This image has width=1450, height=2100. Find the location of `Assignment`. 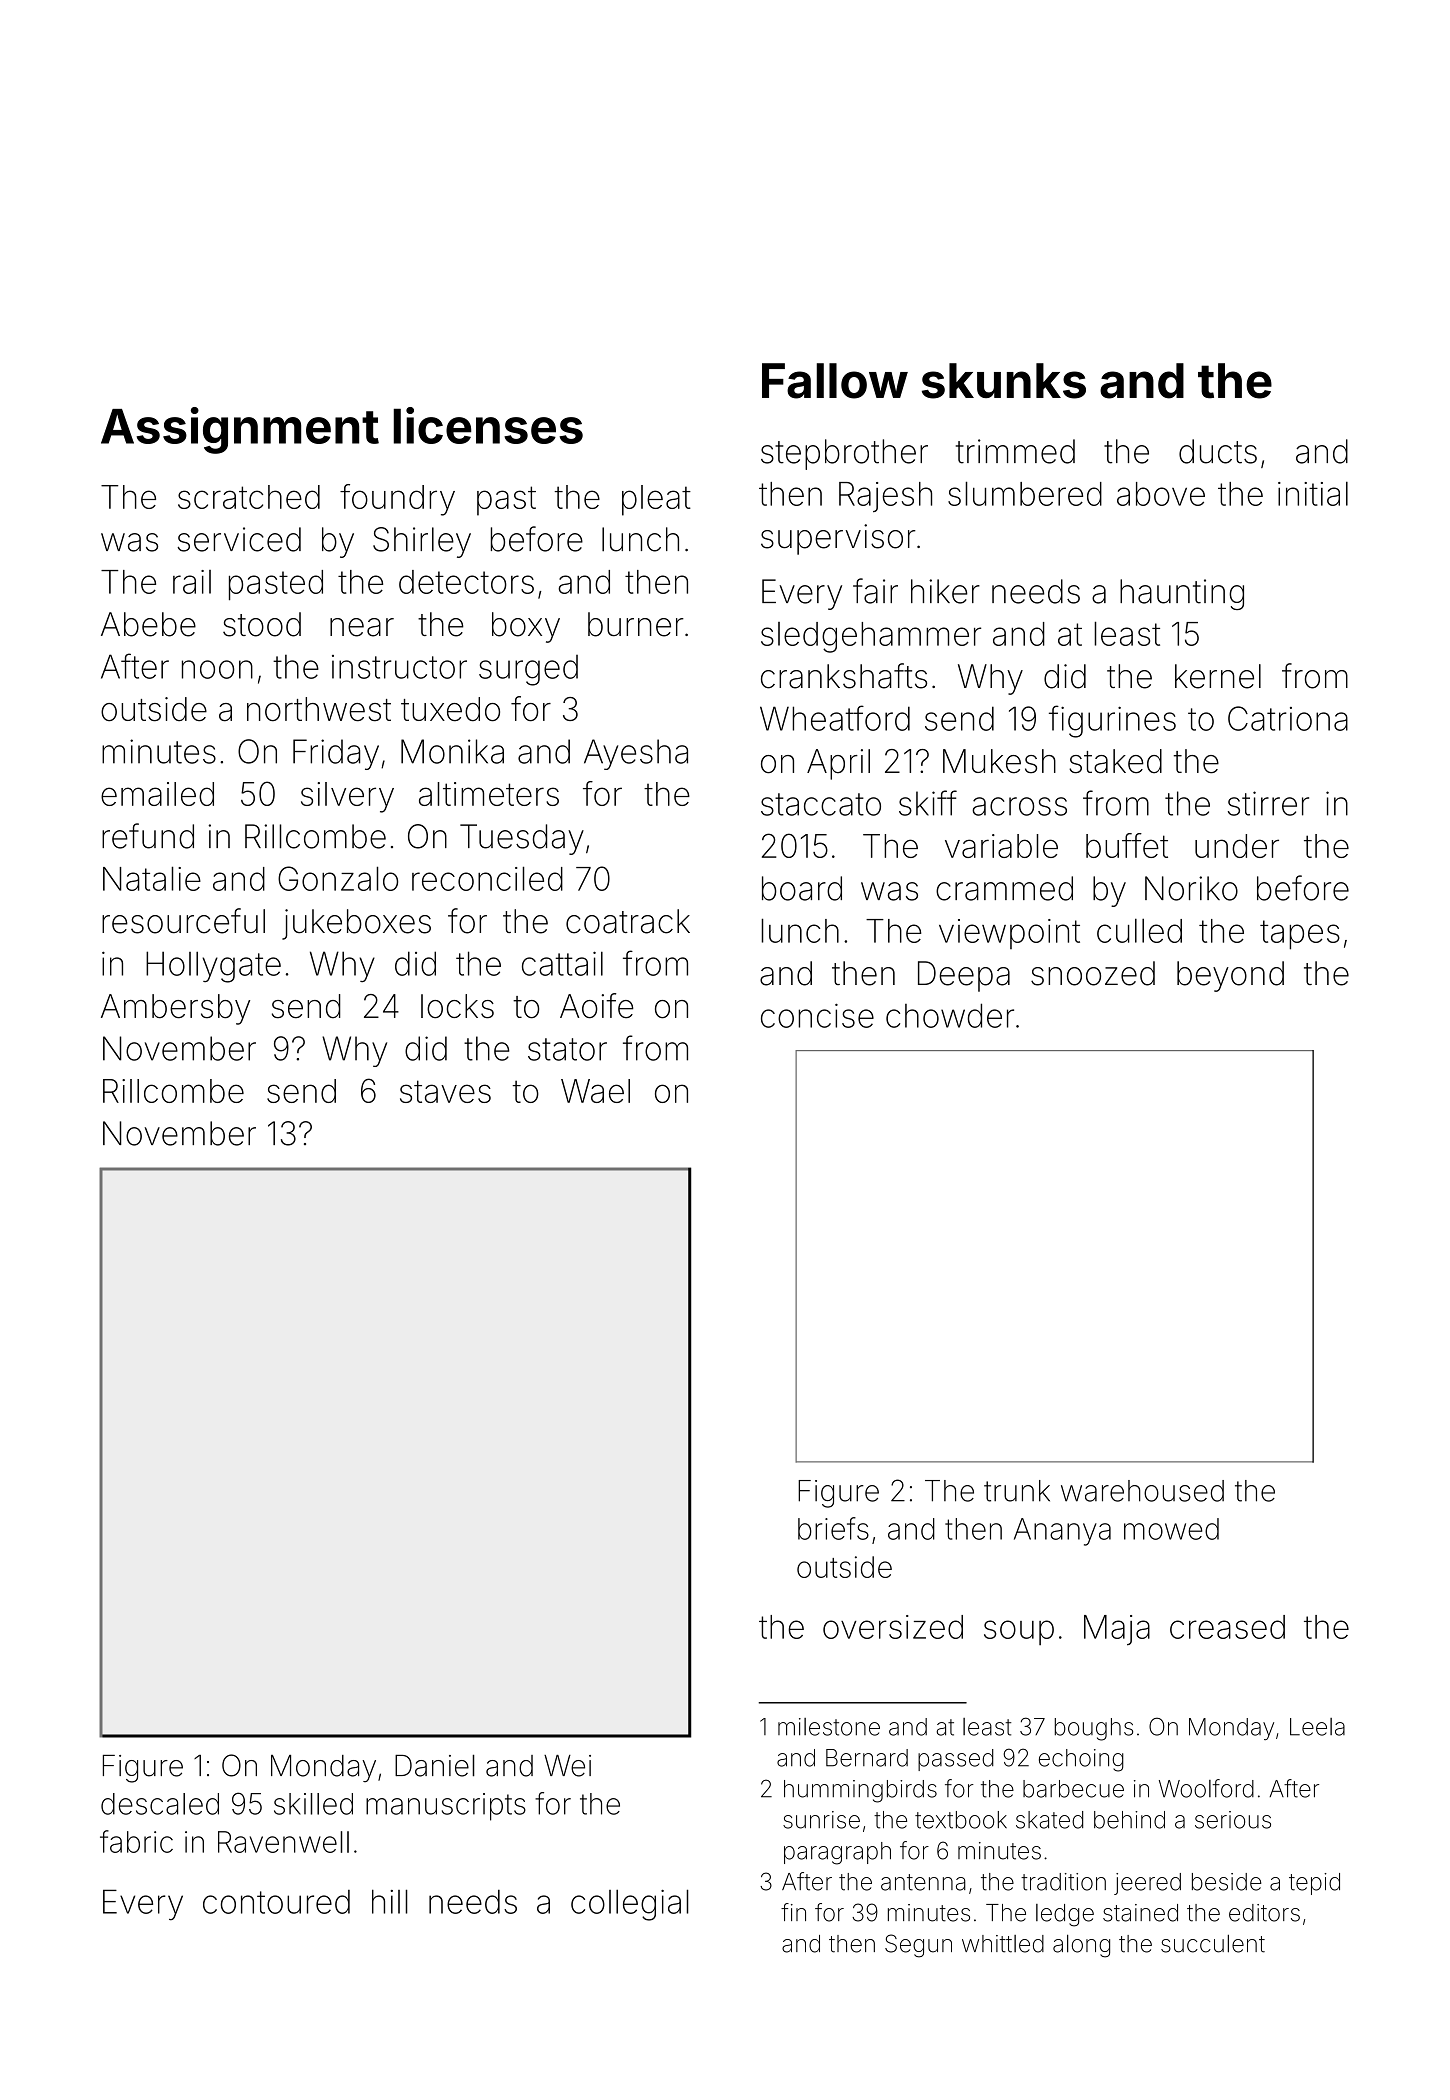

Assignment is located at coordinates (240, 430).
